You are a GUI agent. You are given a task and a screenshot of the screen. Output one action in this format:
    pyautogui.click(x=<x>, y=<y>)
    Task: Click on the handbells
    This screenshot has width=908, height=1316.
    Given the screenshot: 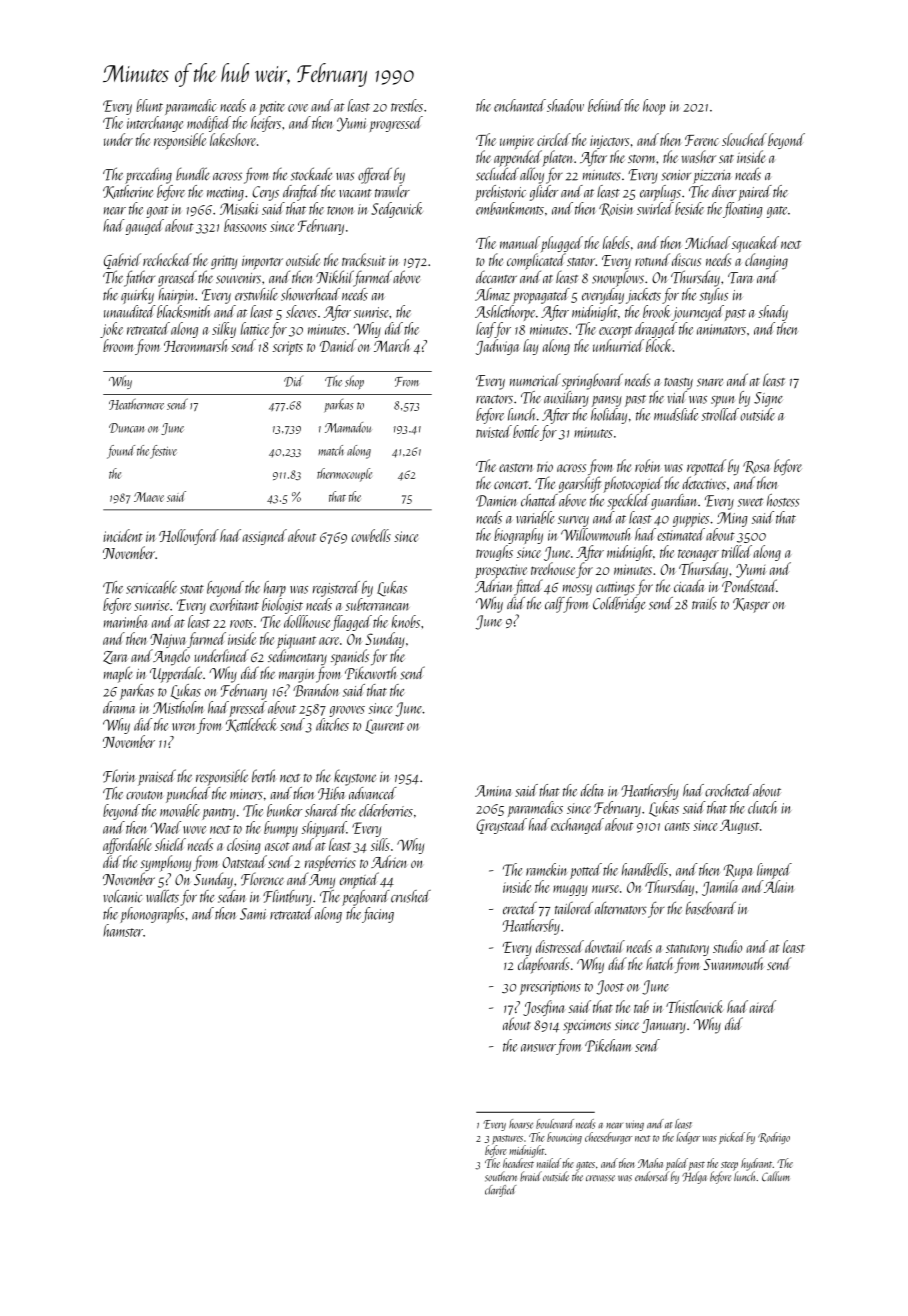 What is the action you would take?
    pyautogui.click(x=645, y=869)
